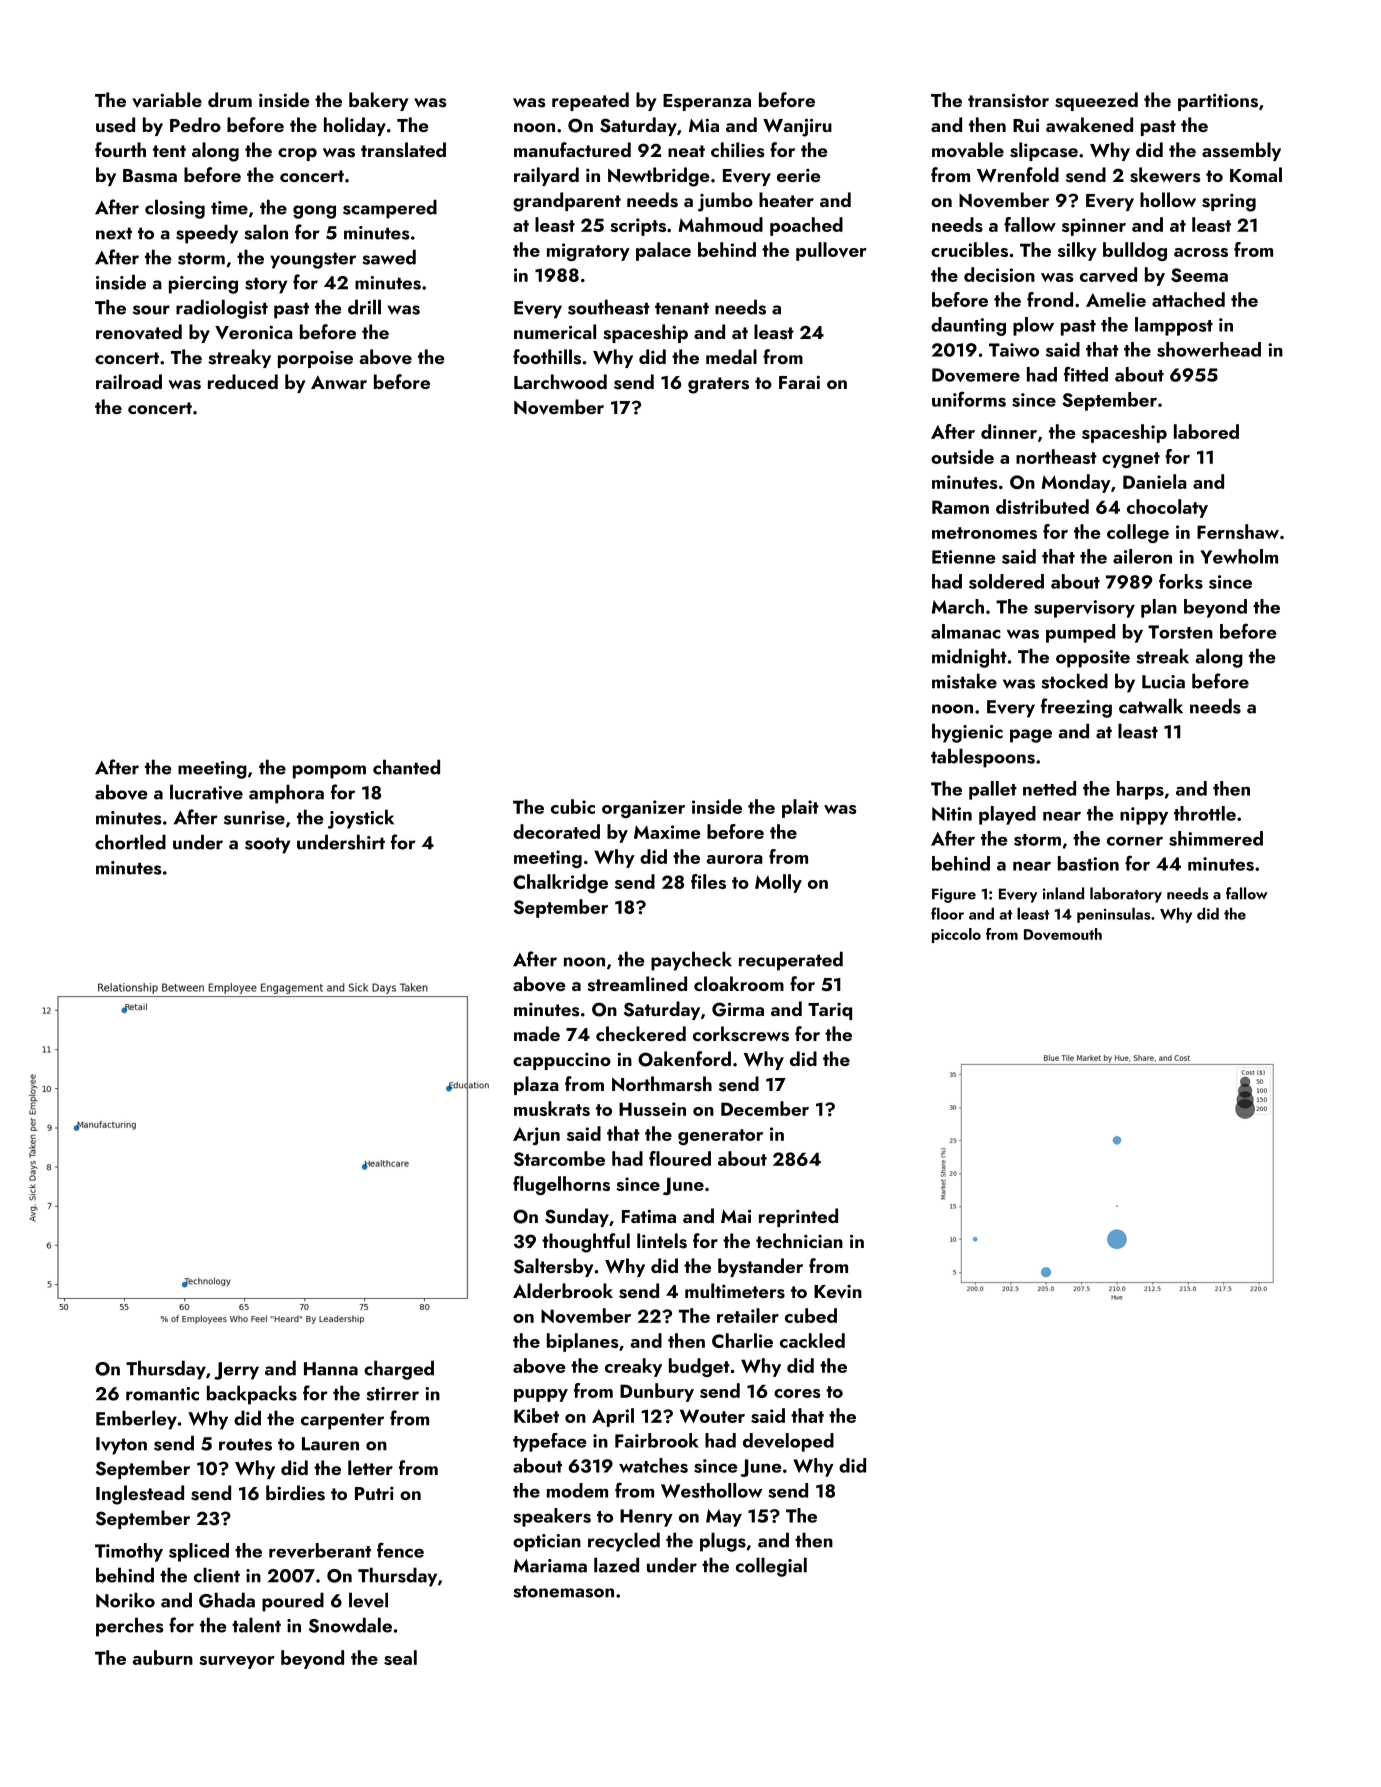 The width and height of the screenshot is (1381, 1787). I want to click on graters, so click(718, 385).
